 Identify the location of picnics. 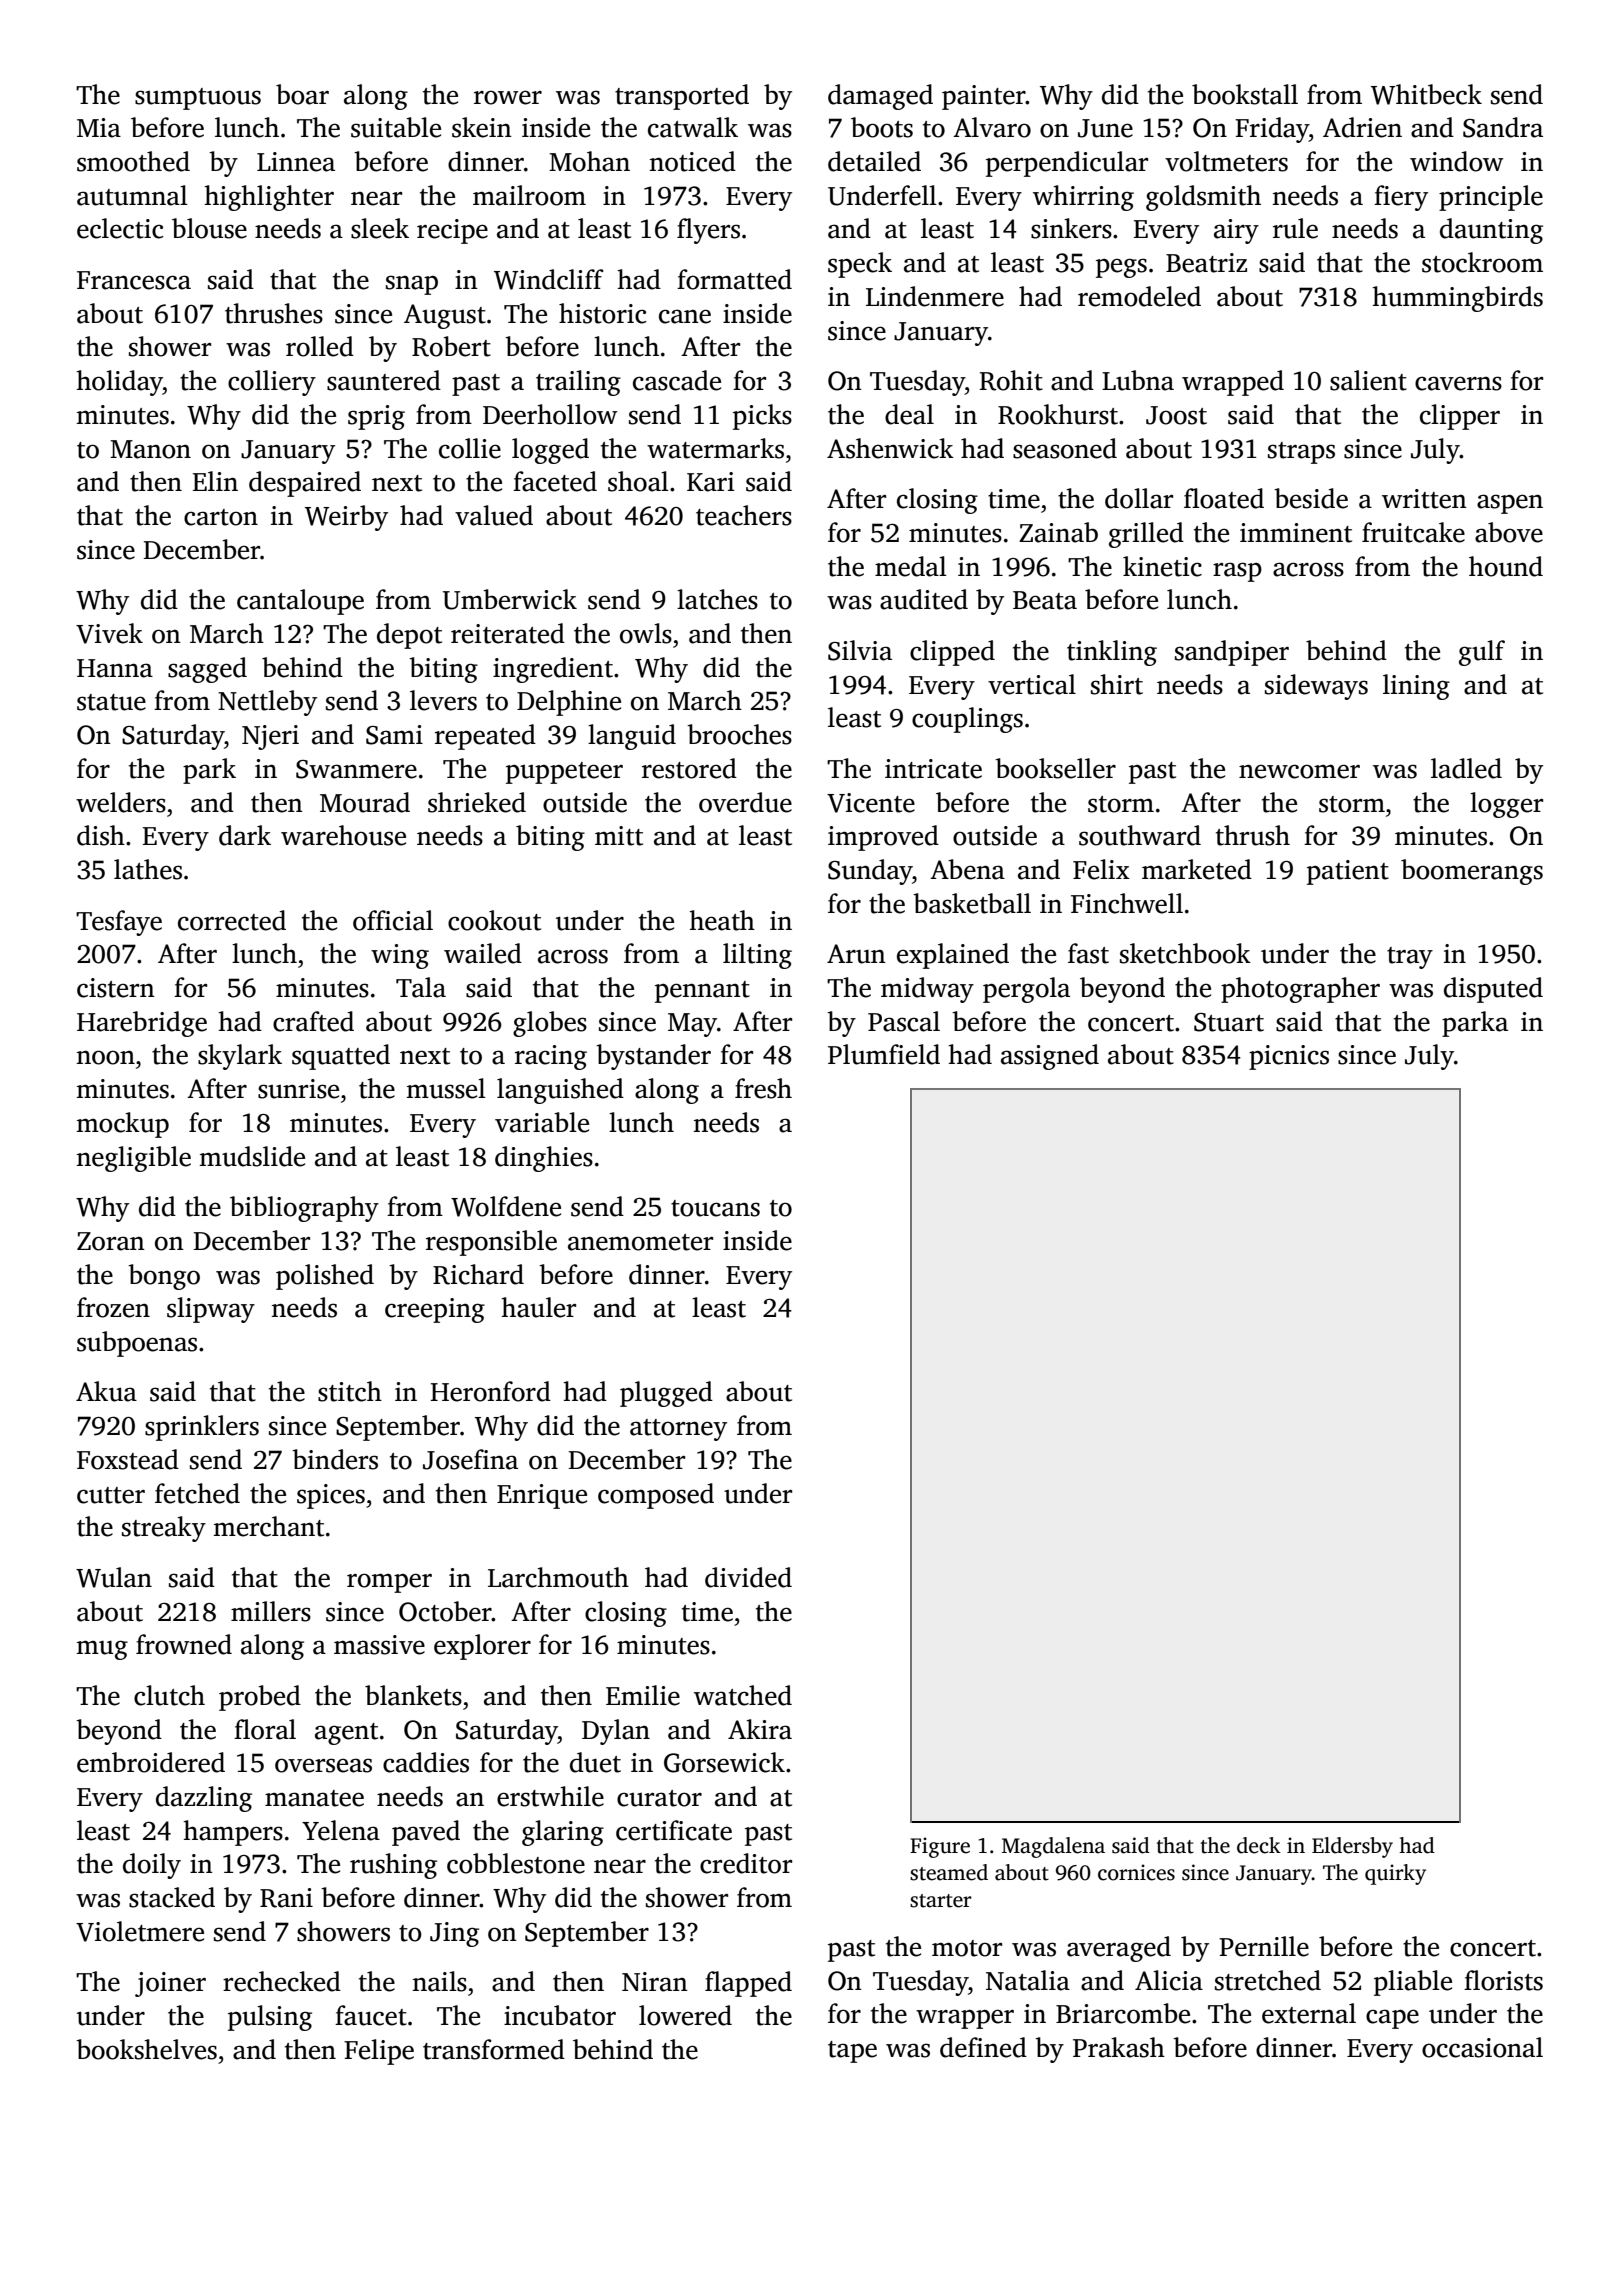
(1289, 1057).
